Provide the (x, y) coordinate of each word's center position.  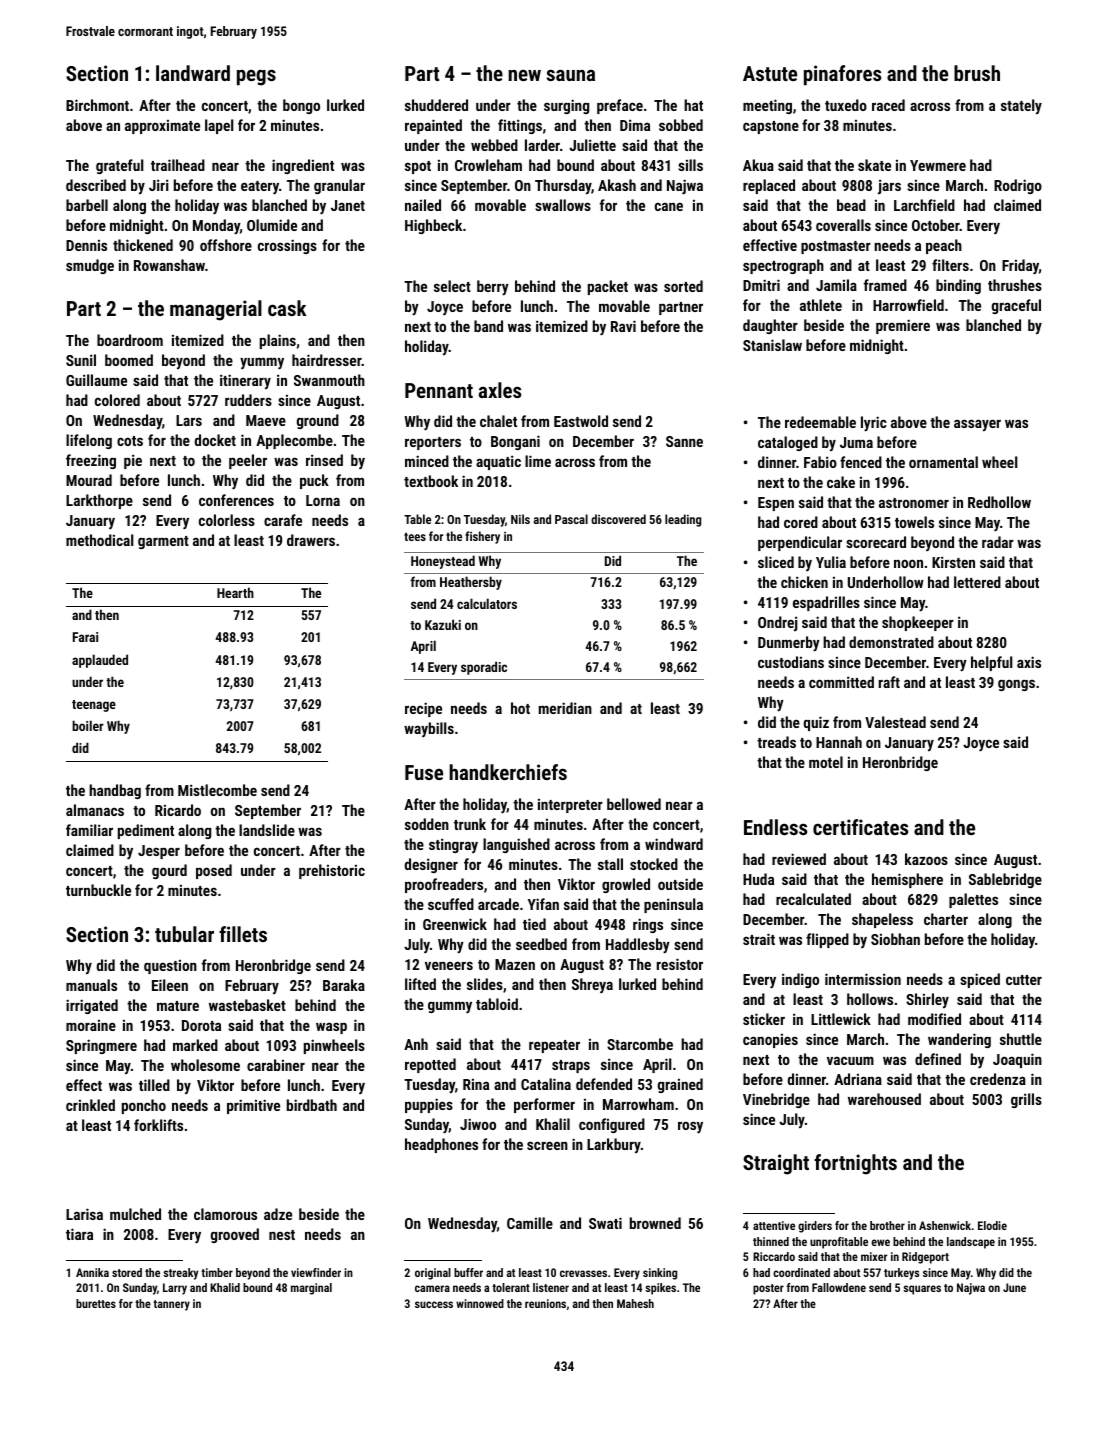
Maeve (266, 420)
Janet (348, 205)
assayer (977, 425)
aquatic (498, 462)
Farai (85, 637)
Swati (605, 1223)
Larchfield (924, 205)
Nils (520, 519)
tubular (184, 934)
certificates (860, 827)
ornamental (943, 462)
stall (610, 864)
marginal (311, 1289)
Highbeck (433, 226)
